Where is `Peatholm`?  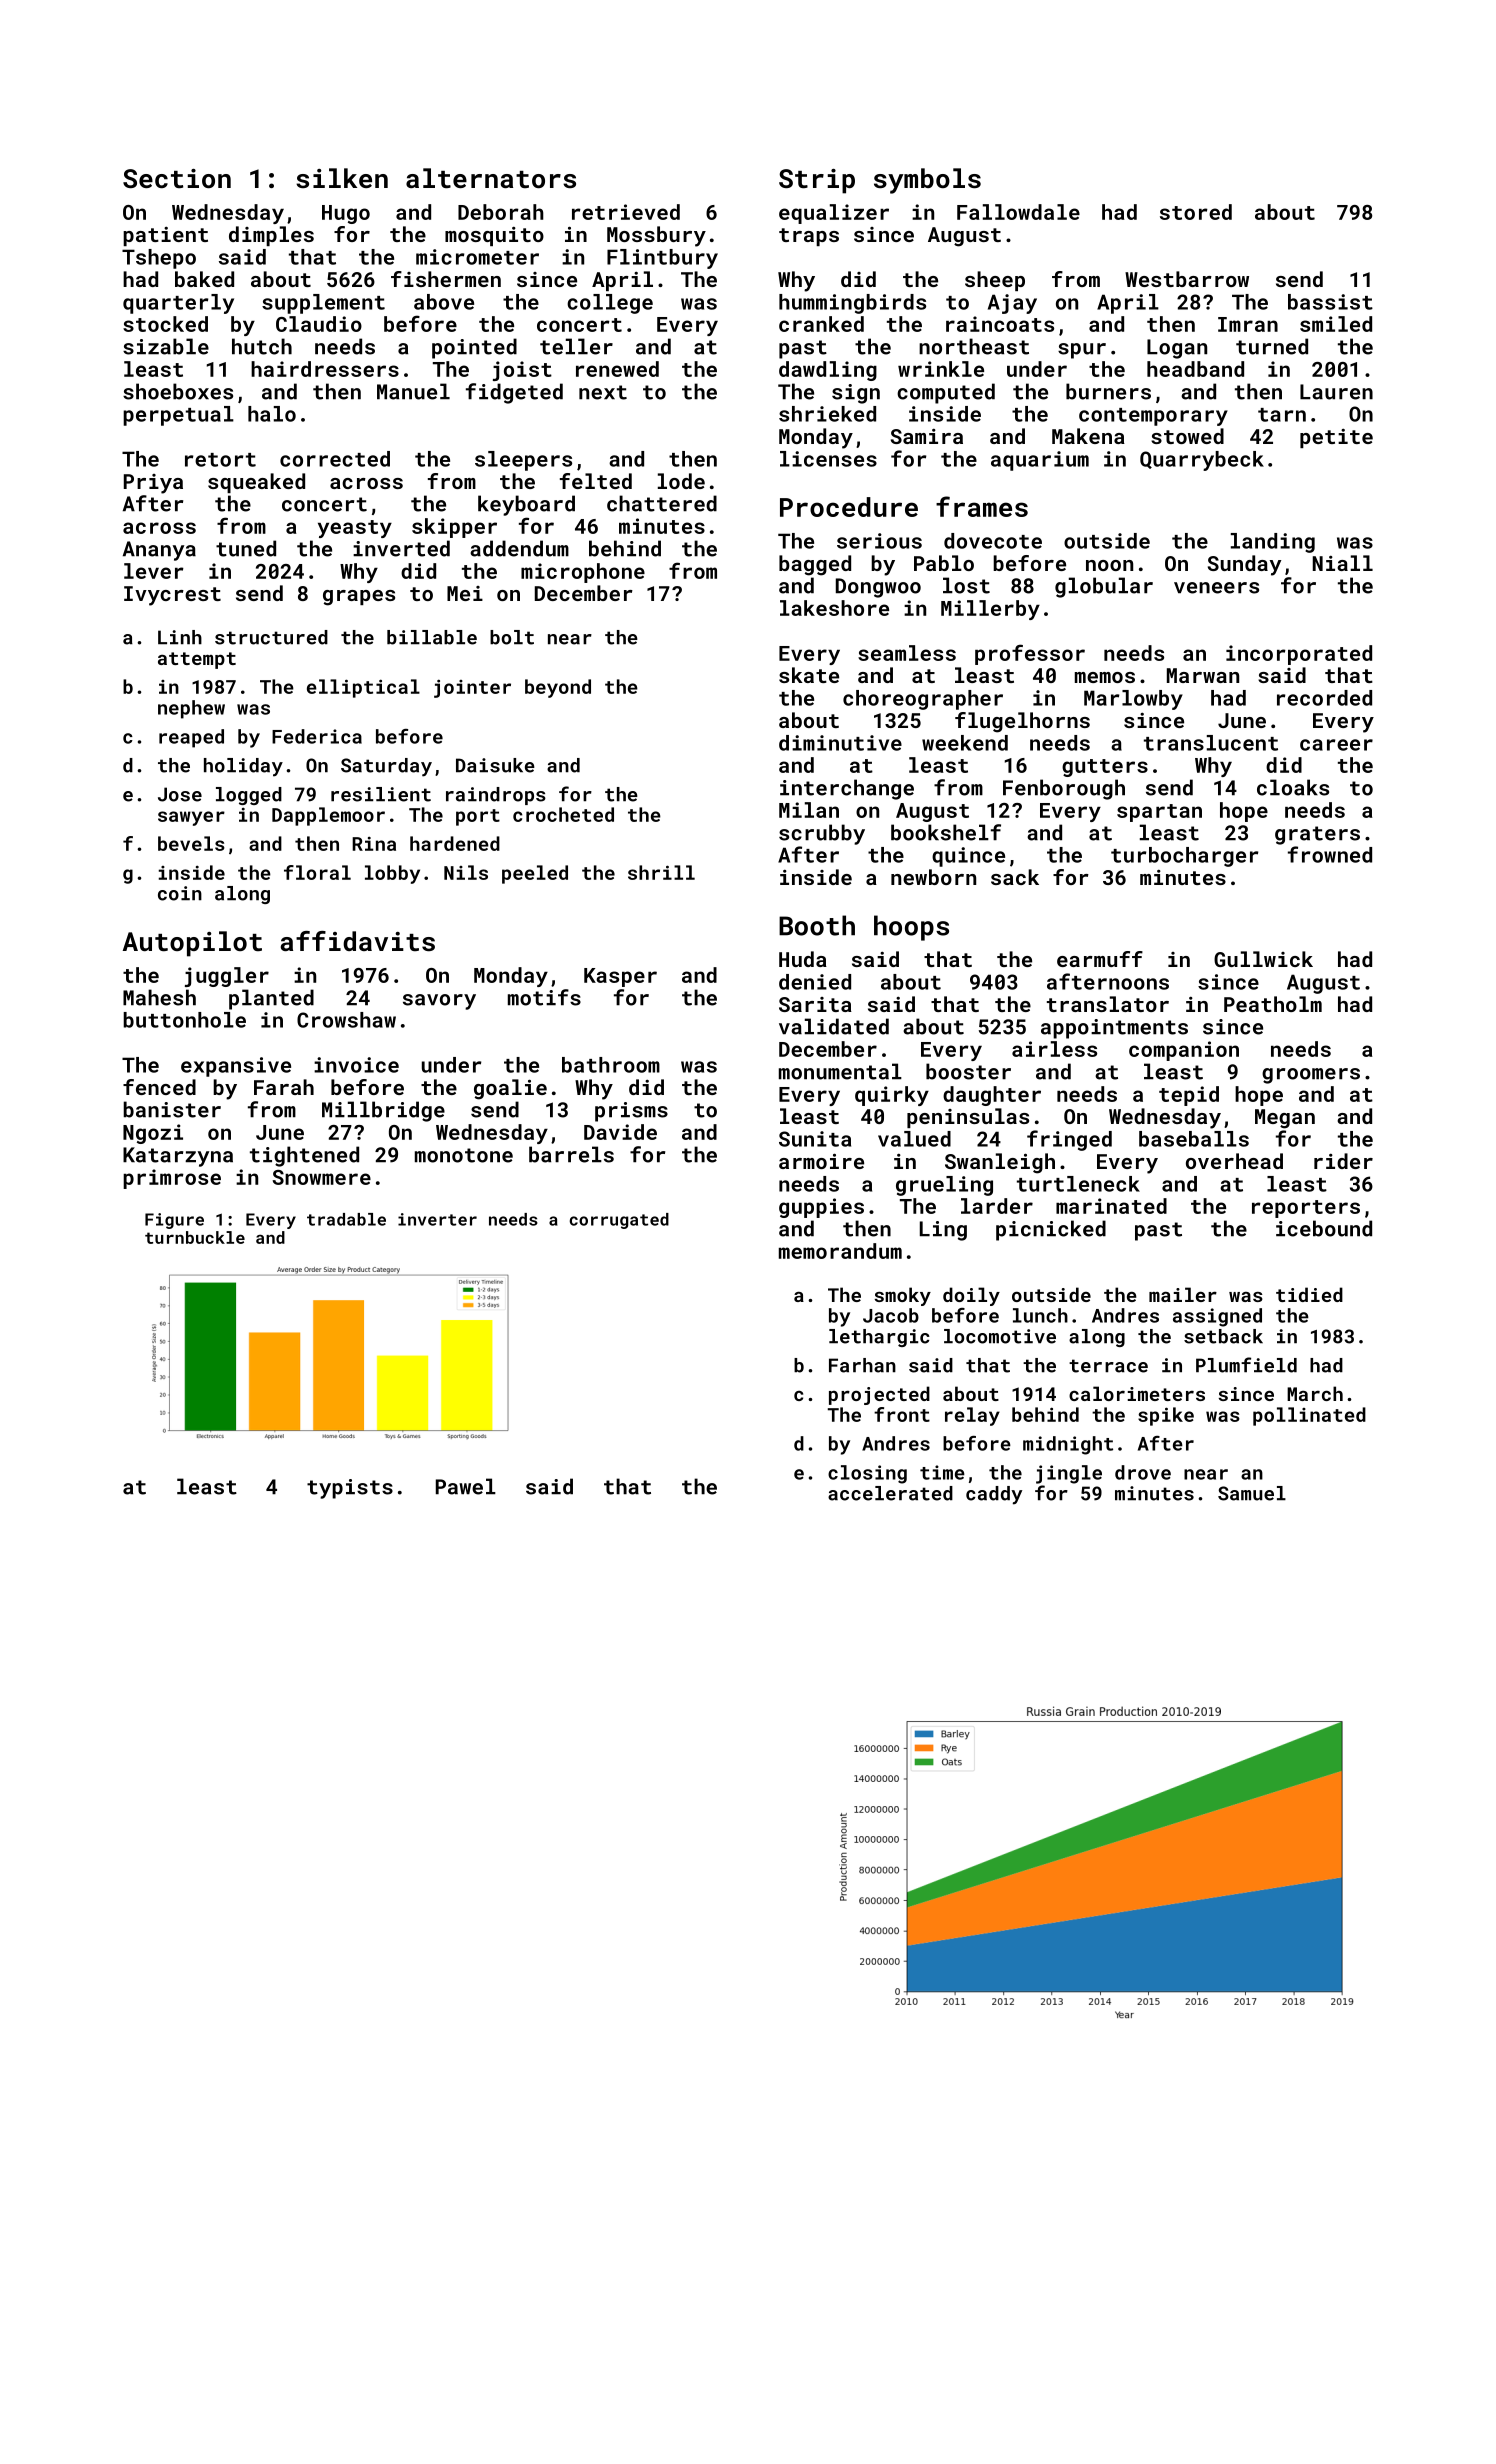
Peatholm is located at coordinates (1273, 1004).
